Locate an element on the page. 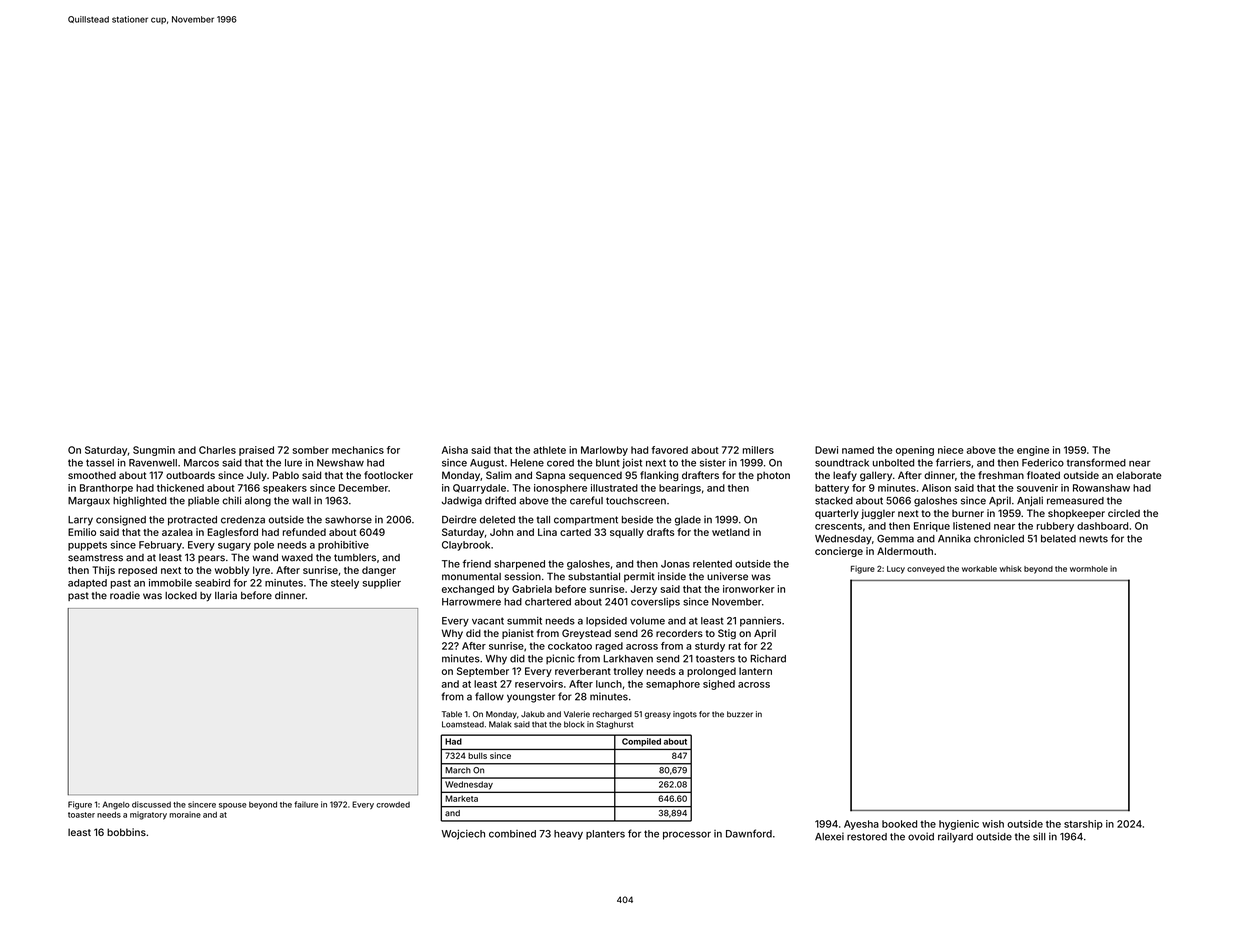 This image has width=1233, height=952. heavy is located at coordinates (568, 835).
